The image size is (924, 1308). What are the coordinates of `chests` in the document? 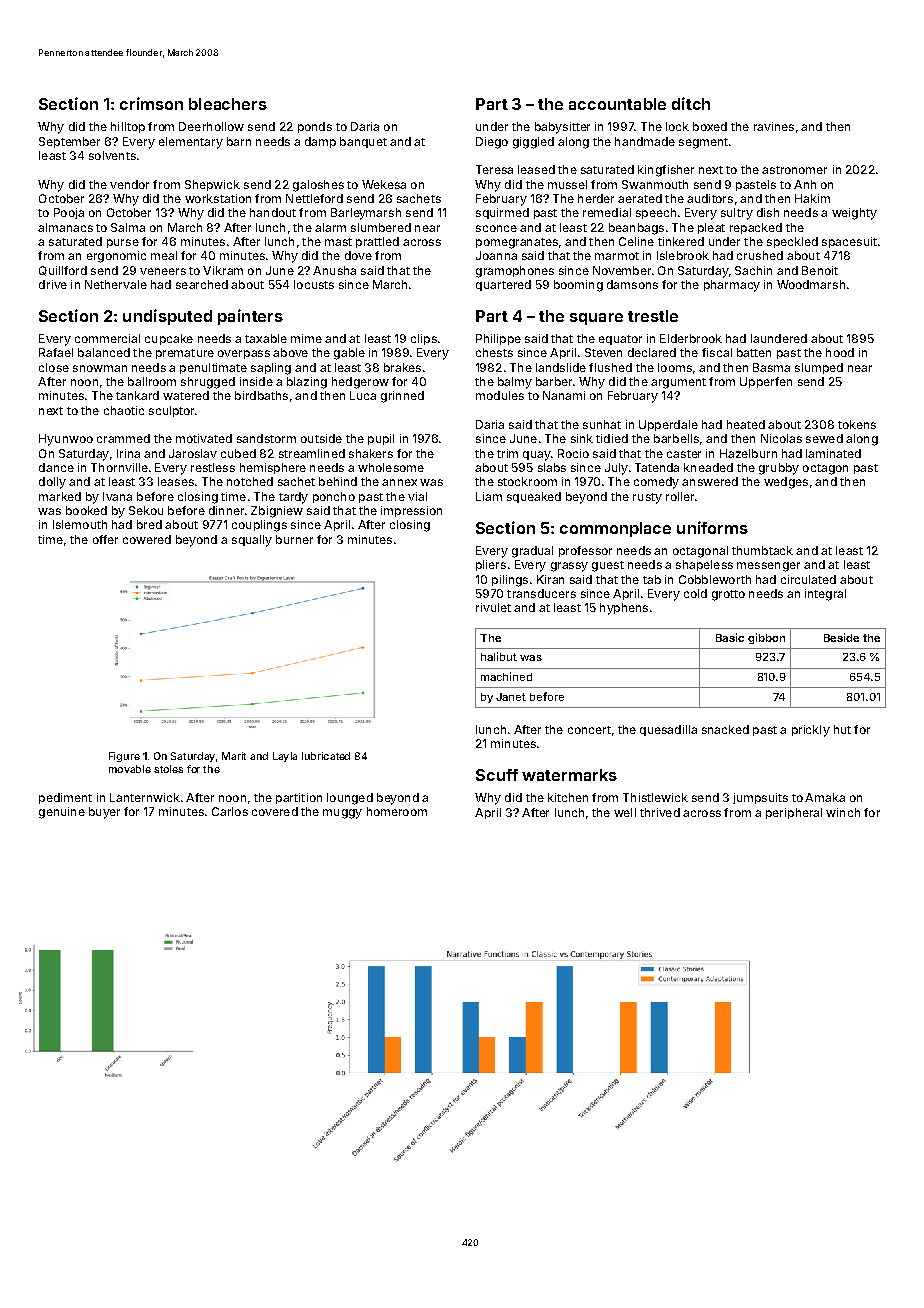 It's located at (494, 352).
